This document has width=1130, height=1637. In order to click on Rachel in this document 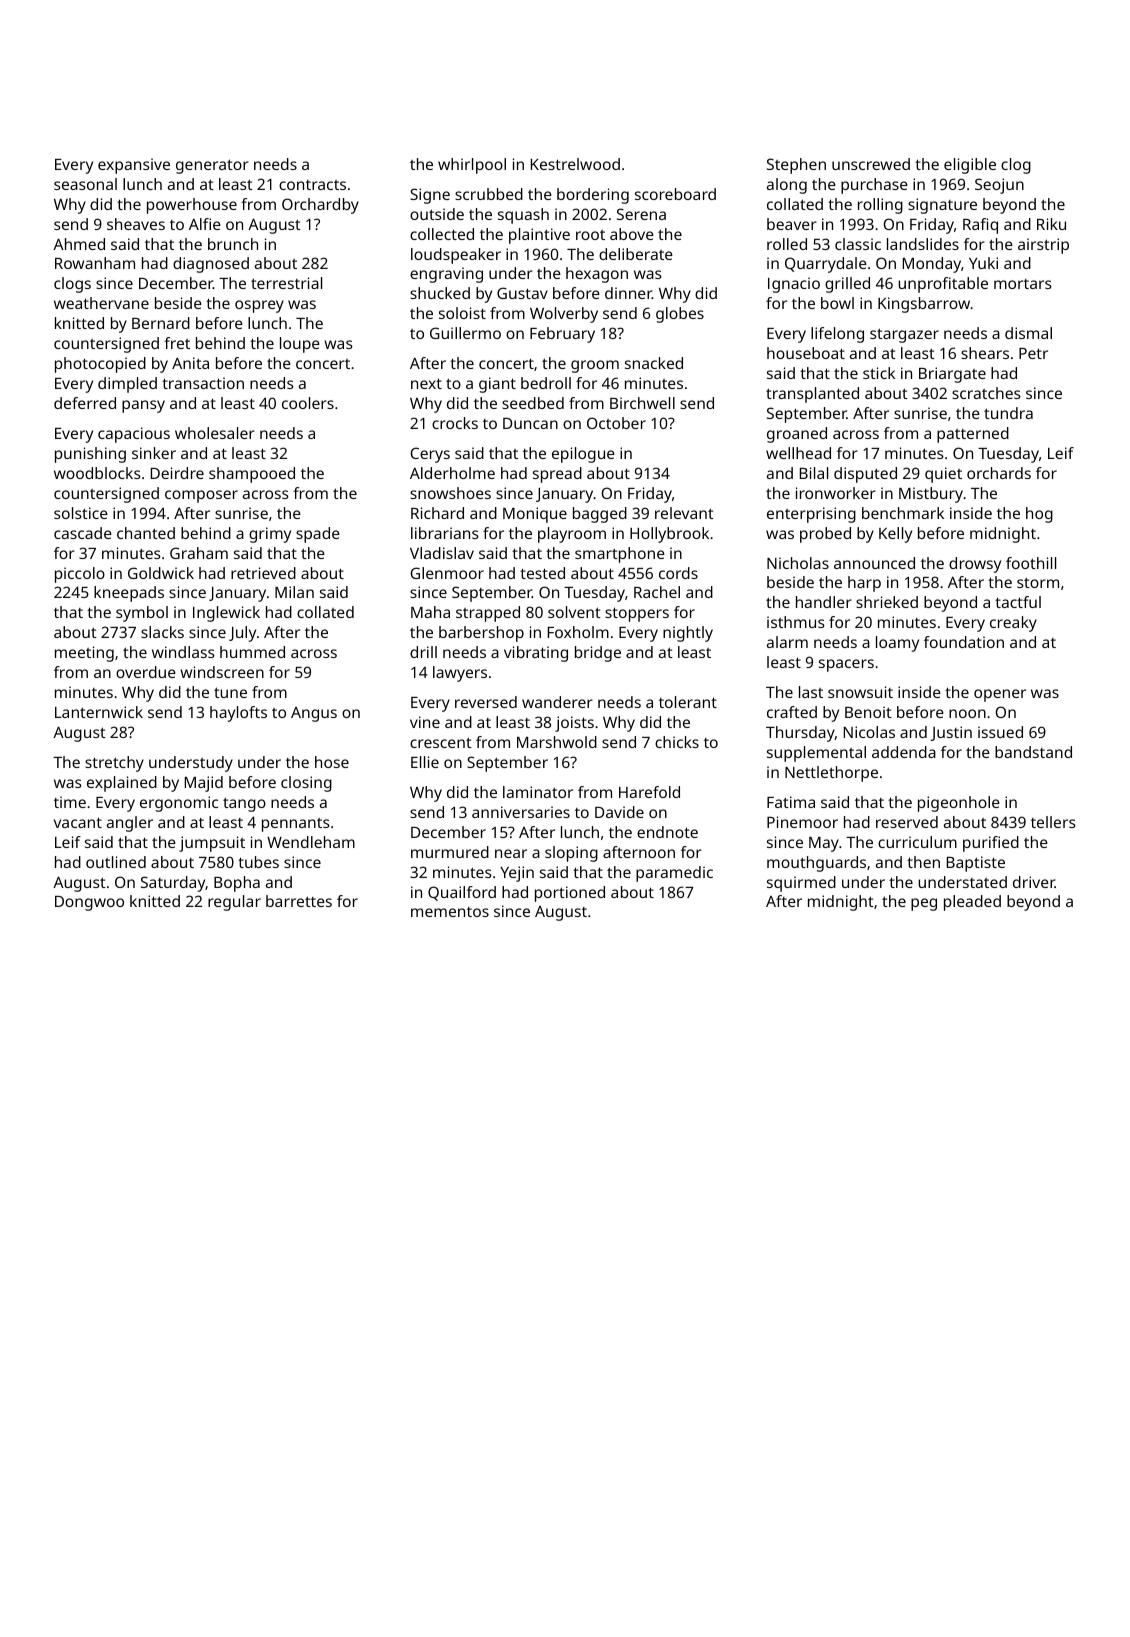, I will do `click(657, 592)`.
